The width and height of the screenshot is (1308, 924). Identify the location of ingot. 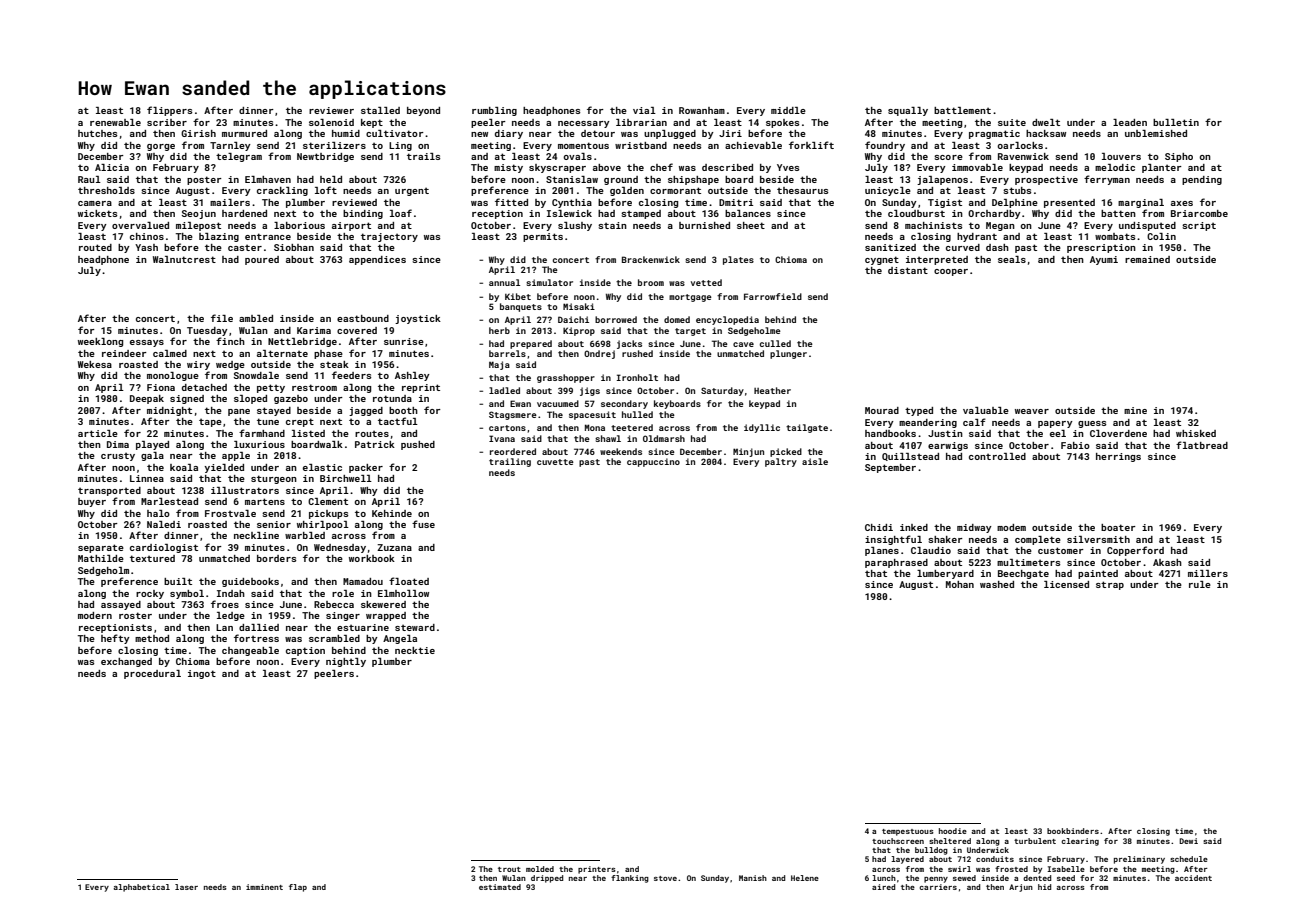
(202, 674).
